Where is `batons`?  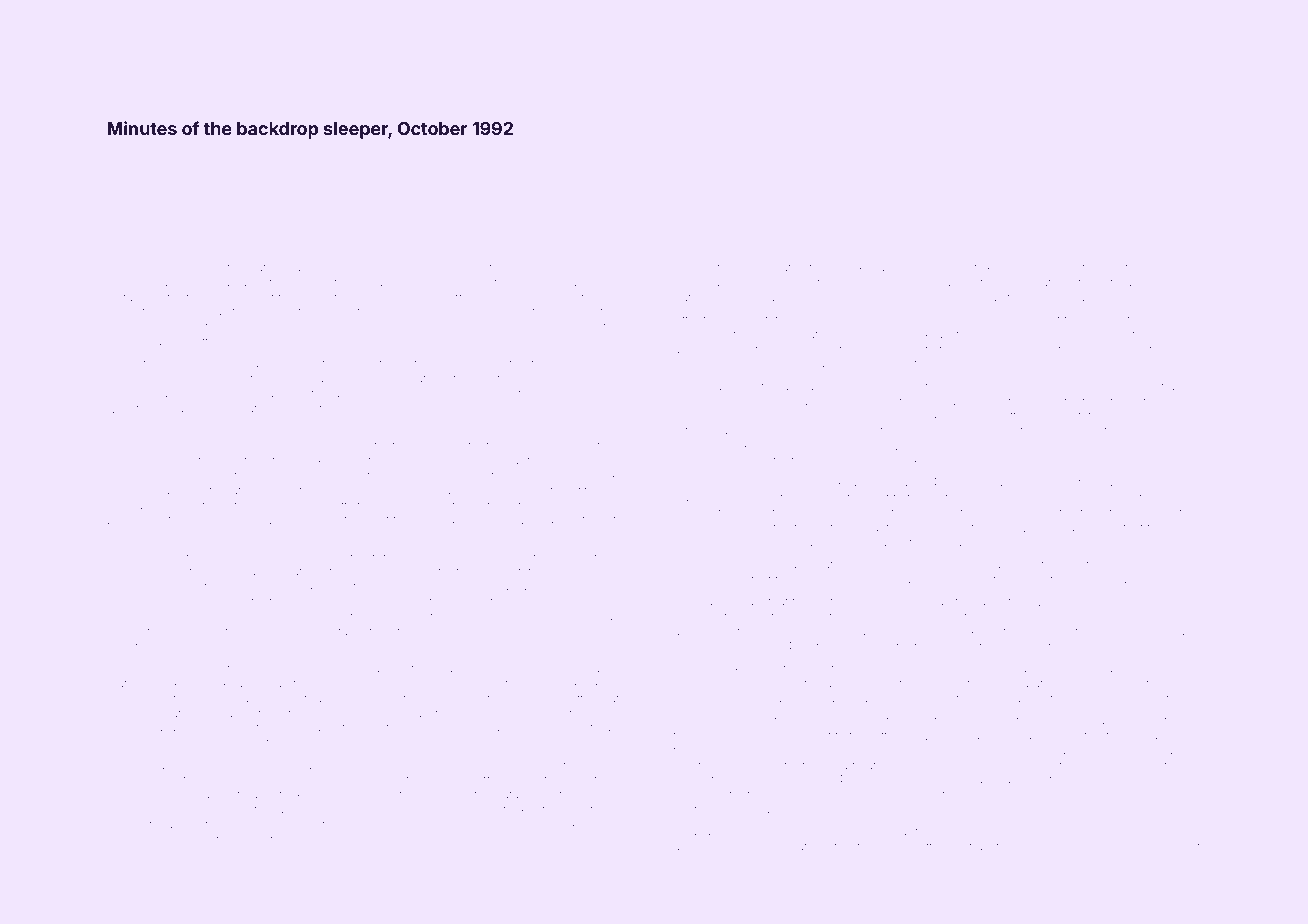
batons is located at coordinates (268, 267).
